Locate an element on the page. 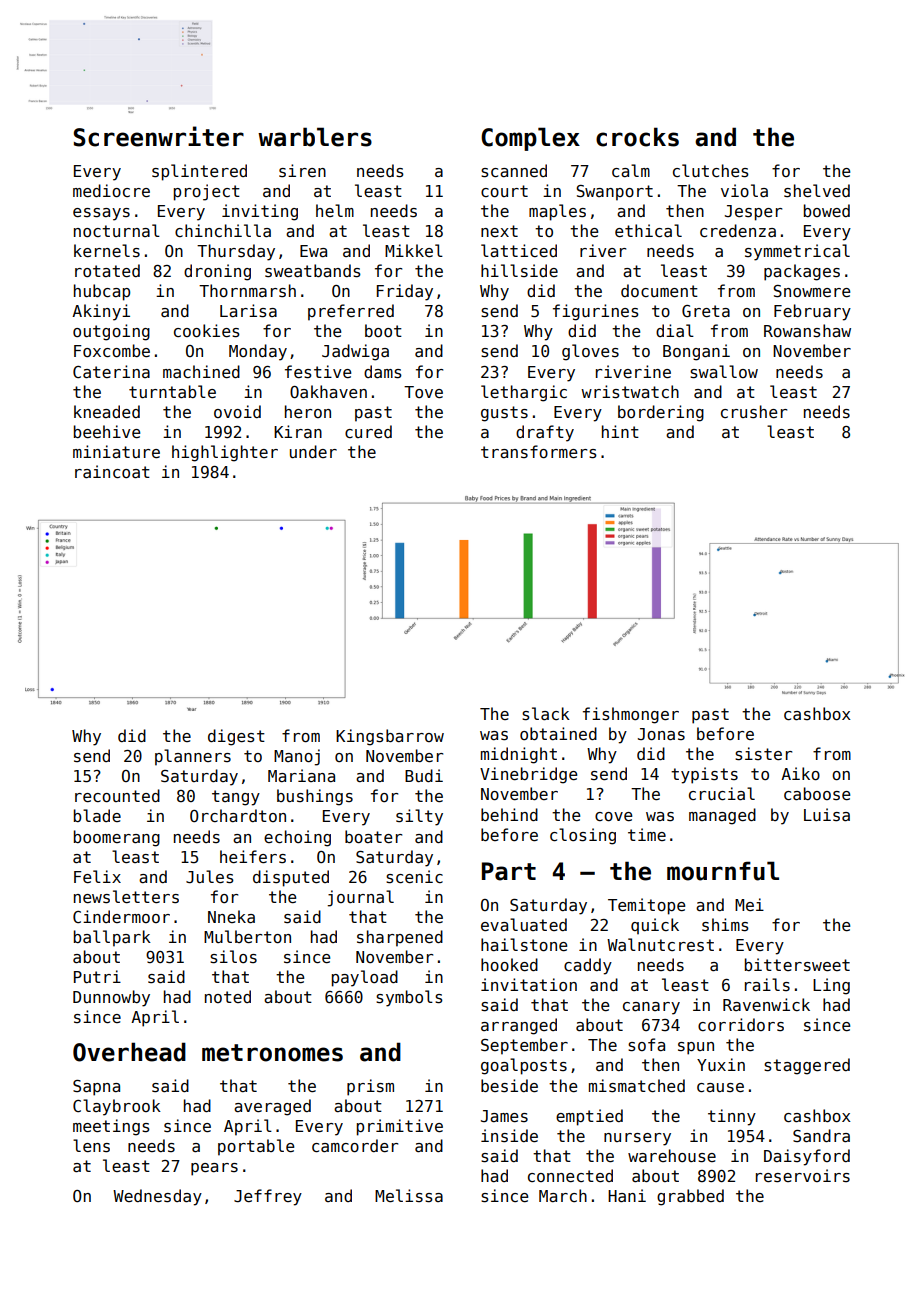  typists is located at coordinates (704, 775).
